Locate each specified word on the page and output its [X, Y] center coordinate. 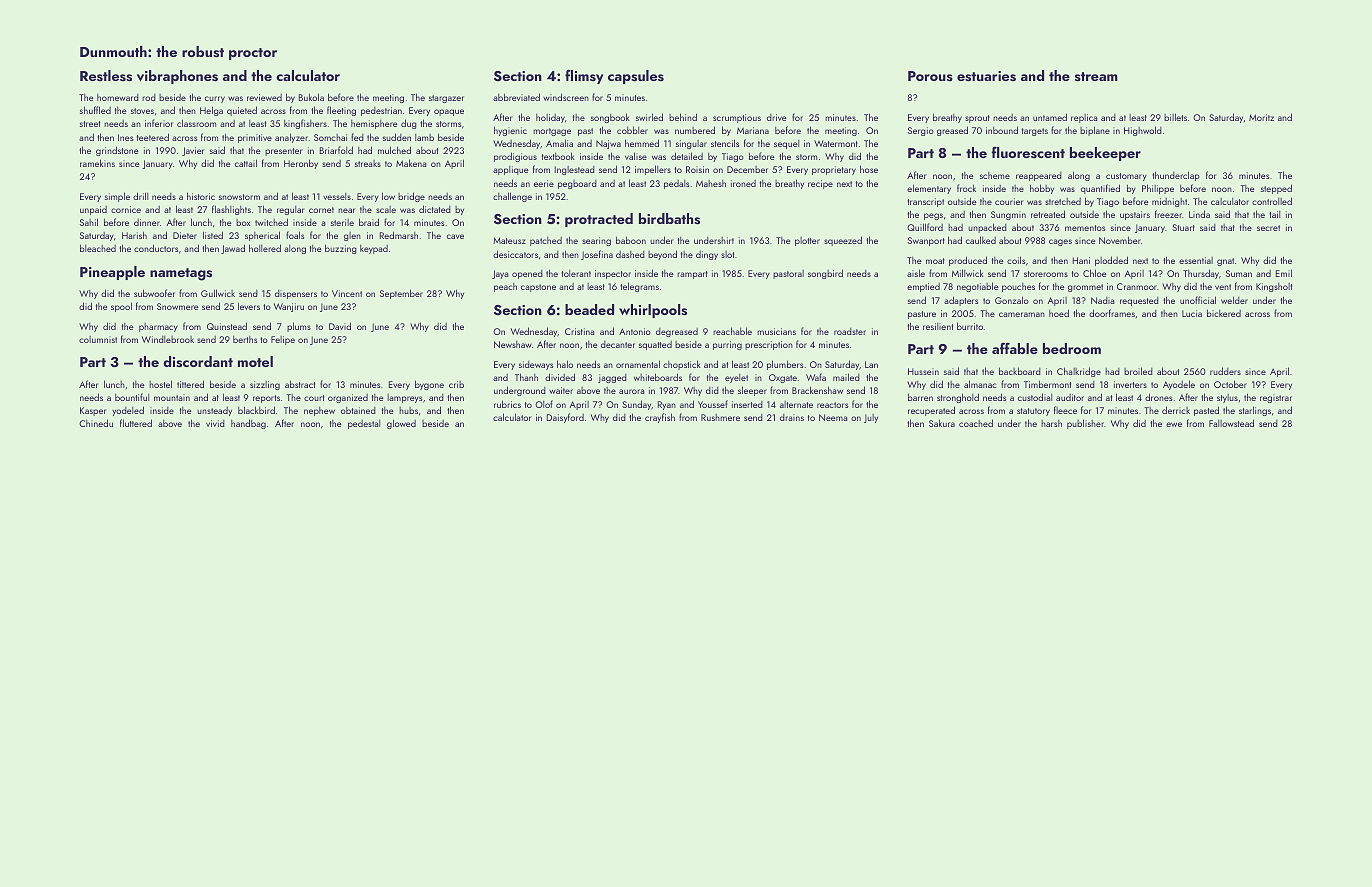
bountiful [132, 397]
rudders [1225, 371]
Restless [106, 76]
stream [1096, 76]
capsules [636, 77]
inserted [747, 404]
